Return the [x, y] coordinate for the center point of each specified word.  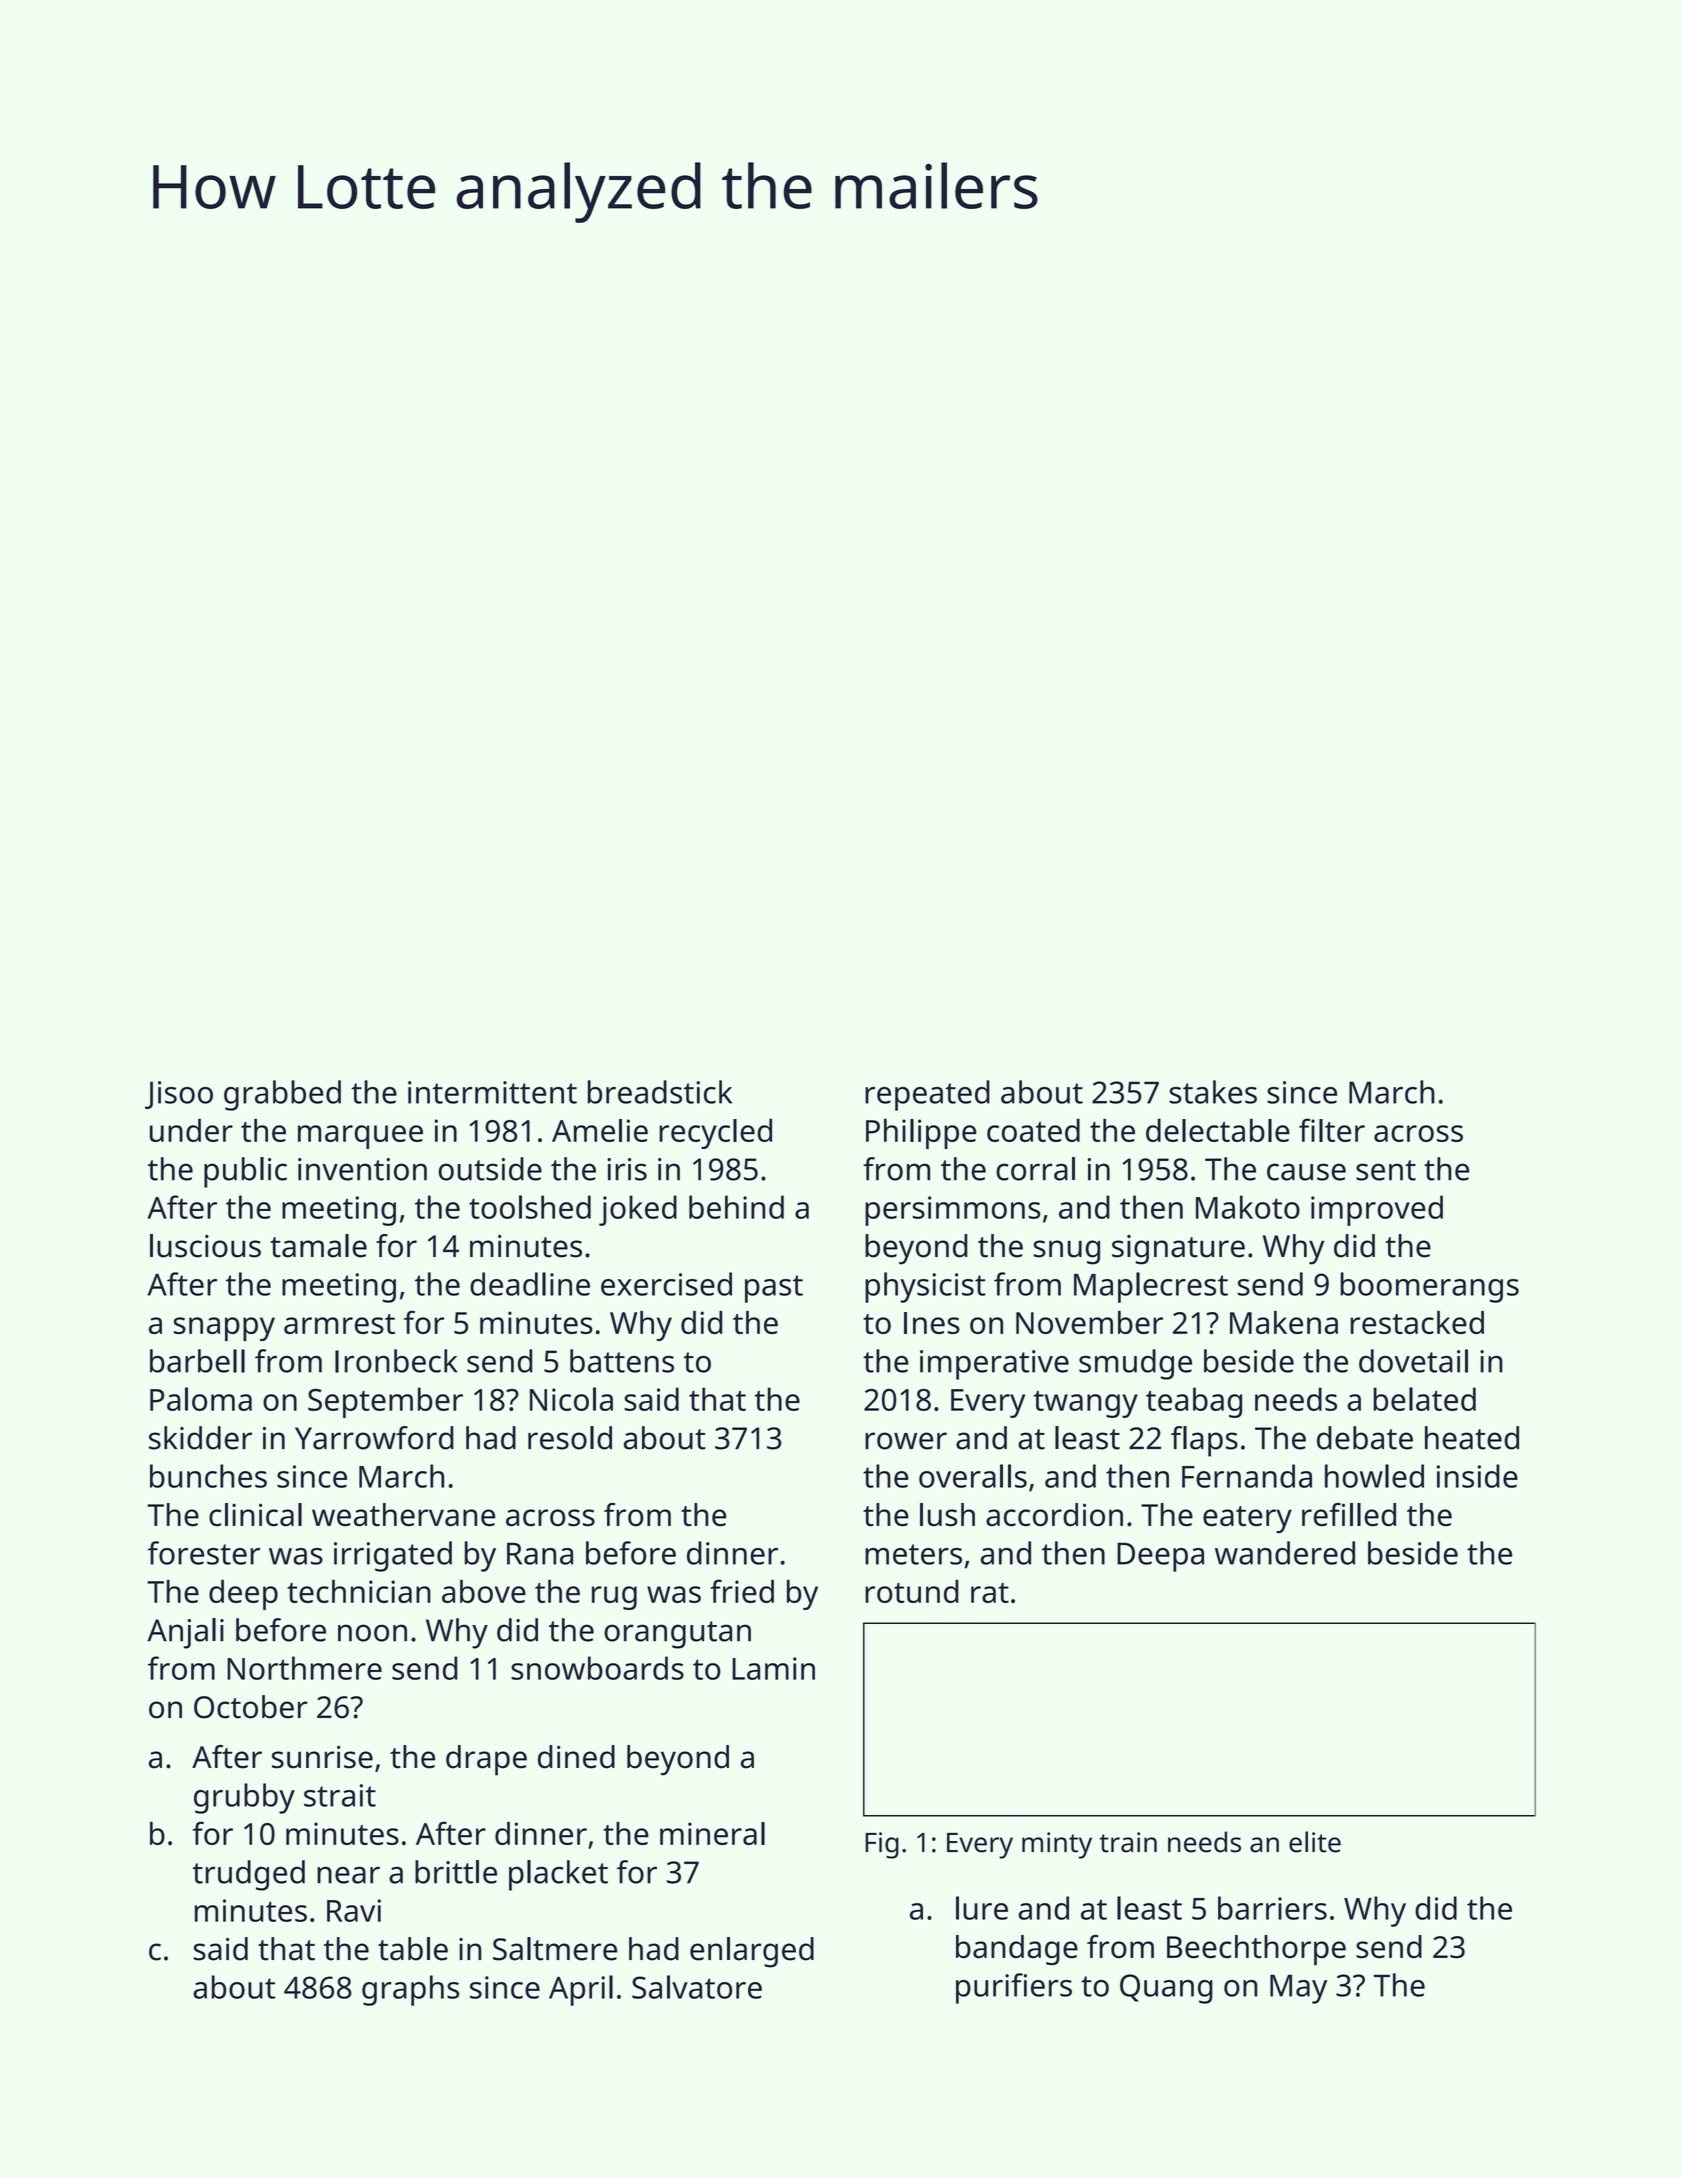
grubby [244, 1798]
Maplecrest [1151, 1287]
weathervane [403, 1515]
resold [570, 1438]
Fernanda [1247, 1476]
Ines [932, 1323]
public [245, 1172]
